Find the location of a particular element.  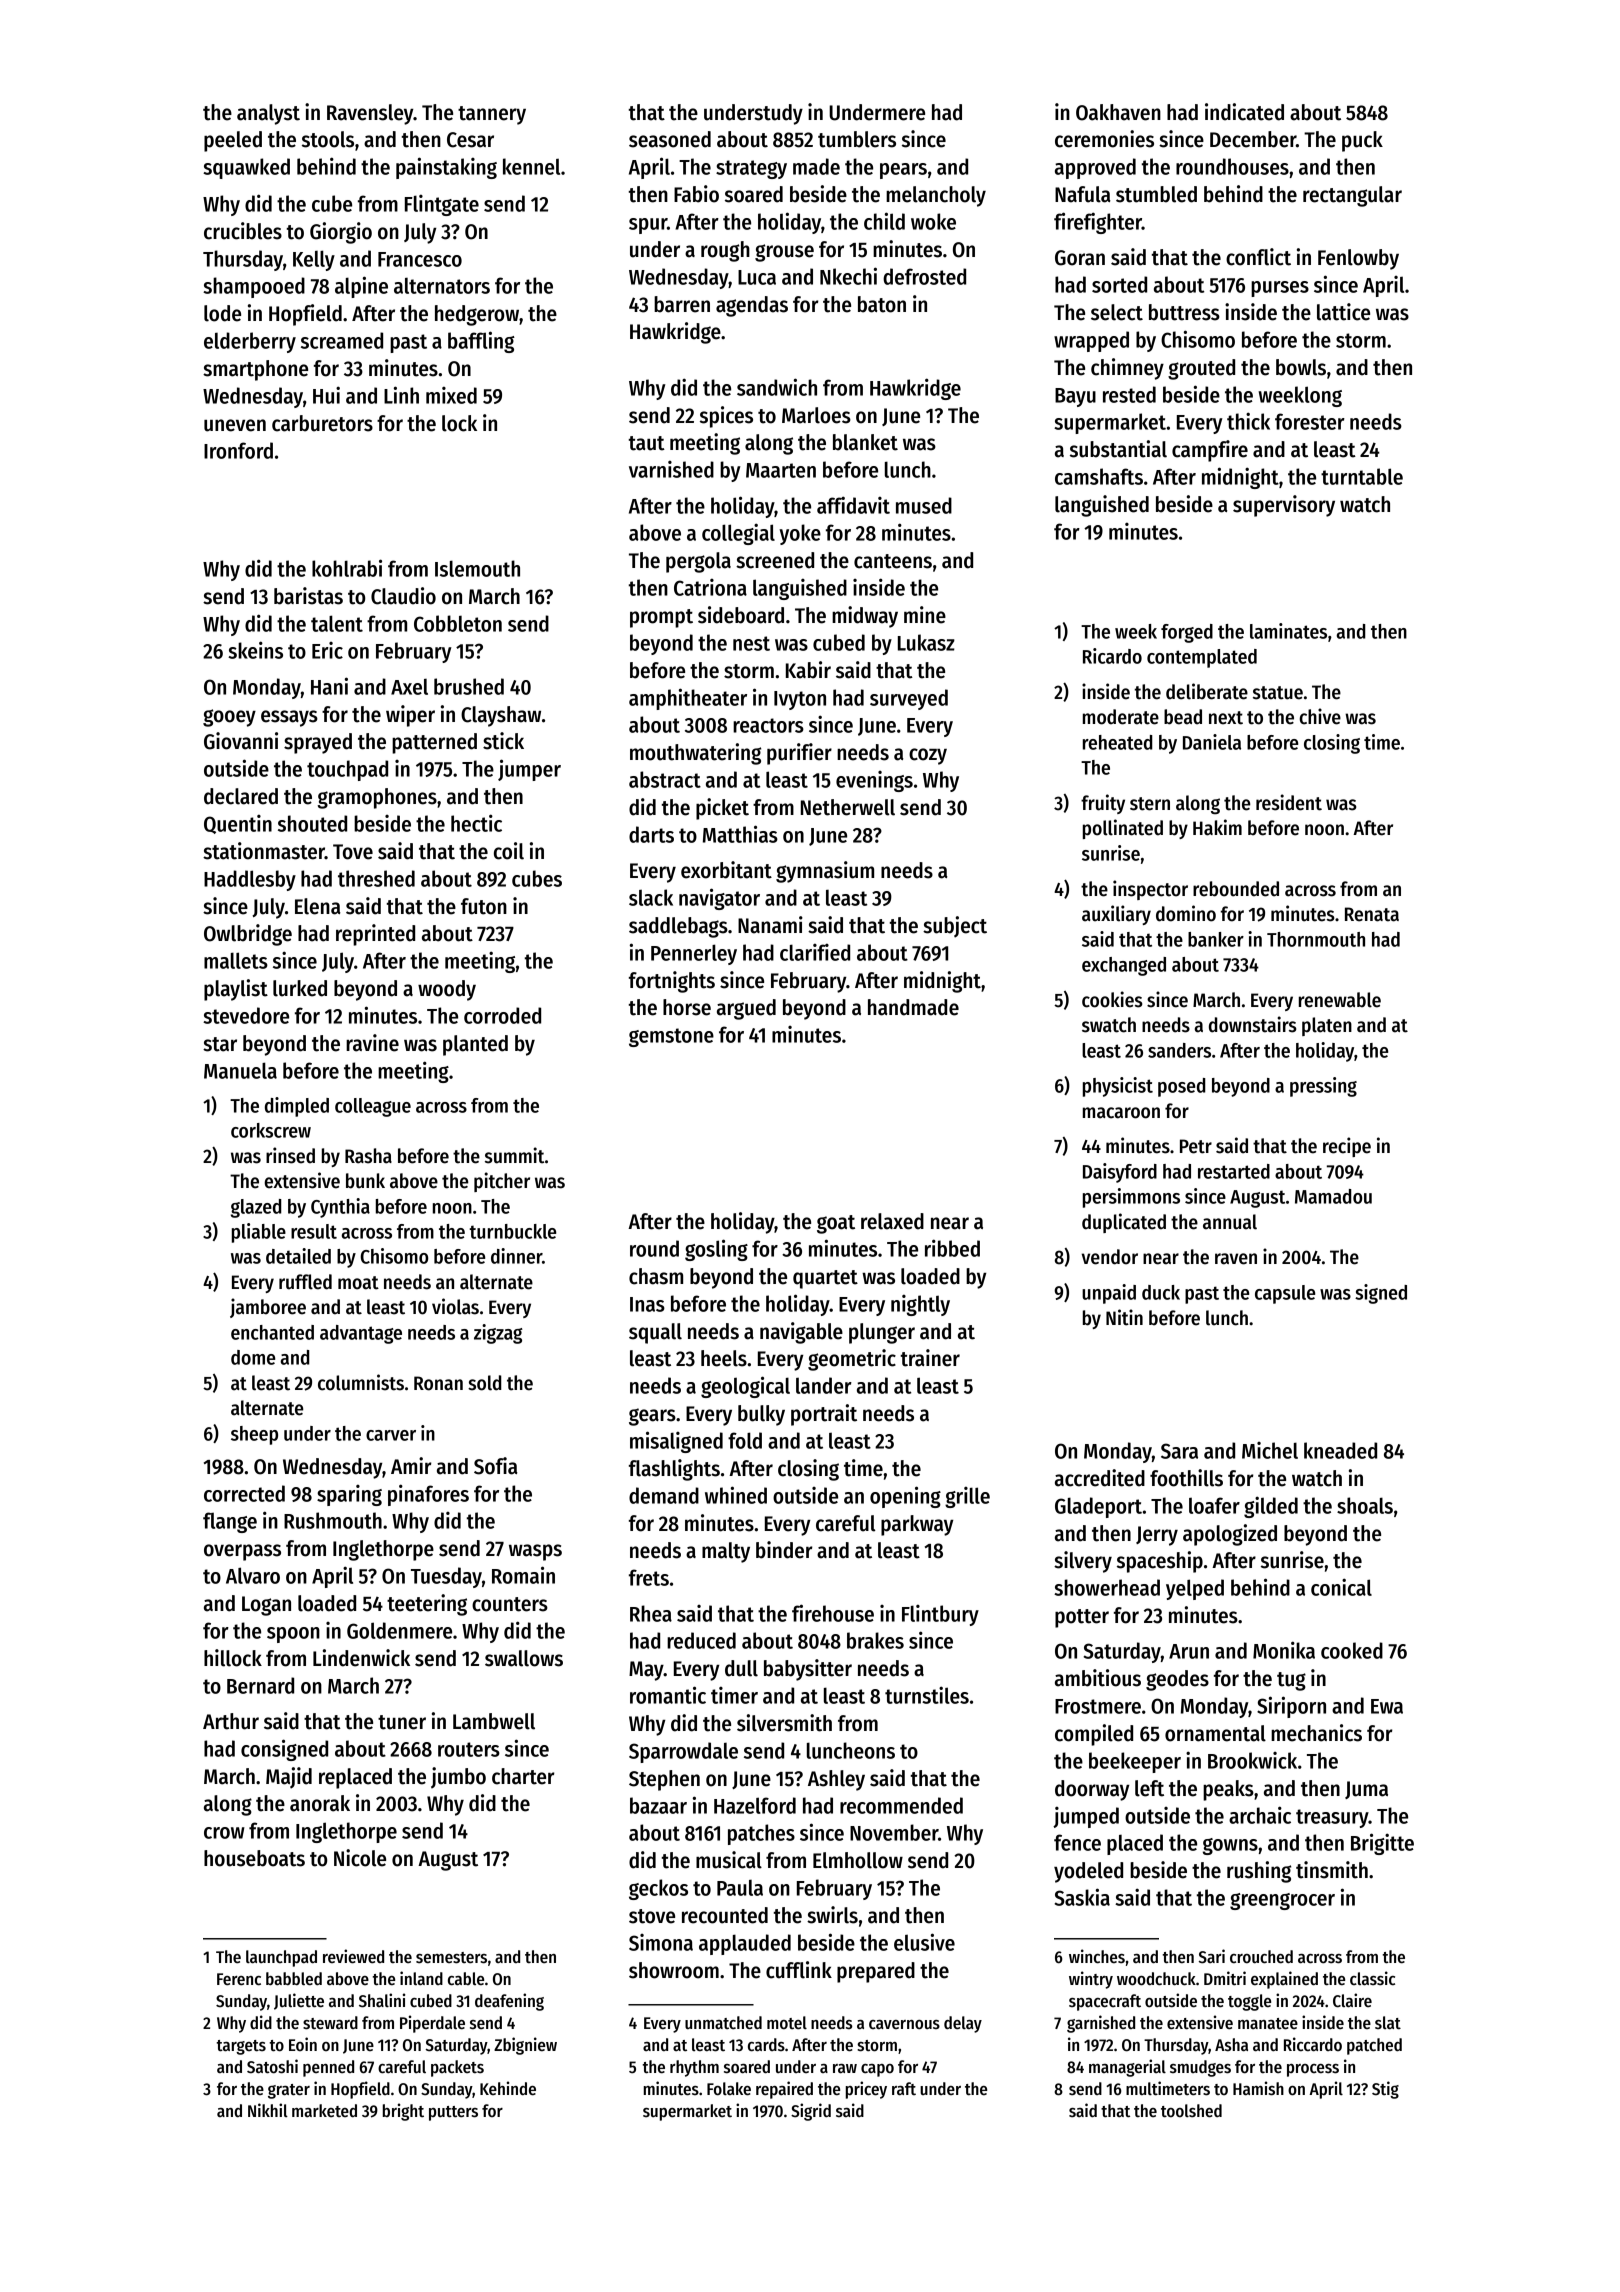

clarified is located at coordinates (815, 952).
